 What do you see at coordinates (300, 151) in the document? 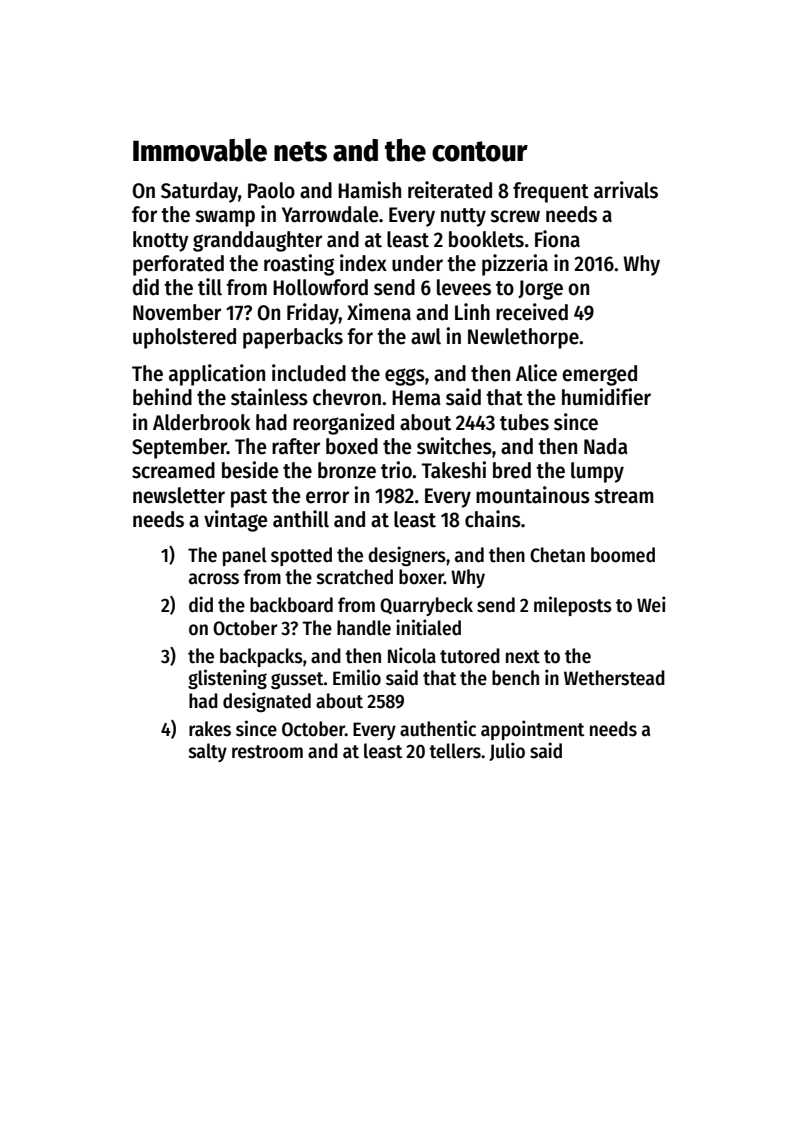
I see `nets` at bounding box center [300, 151].
